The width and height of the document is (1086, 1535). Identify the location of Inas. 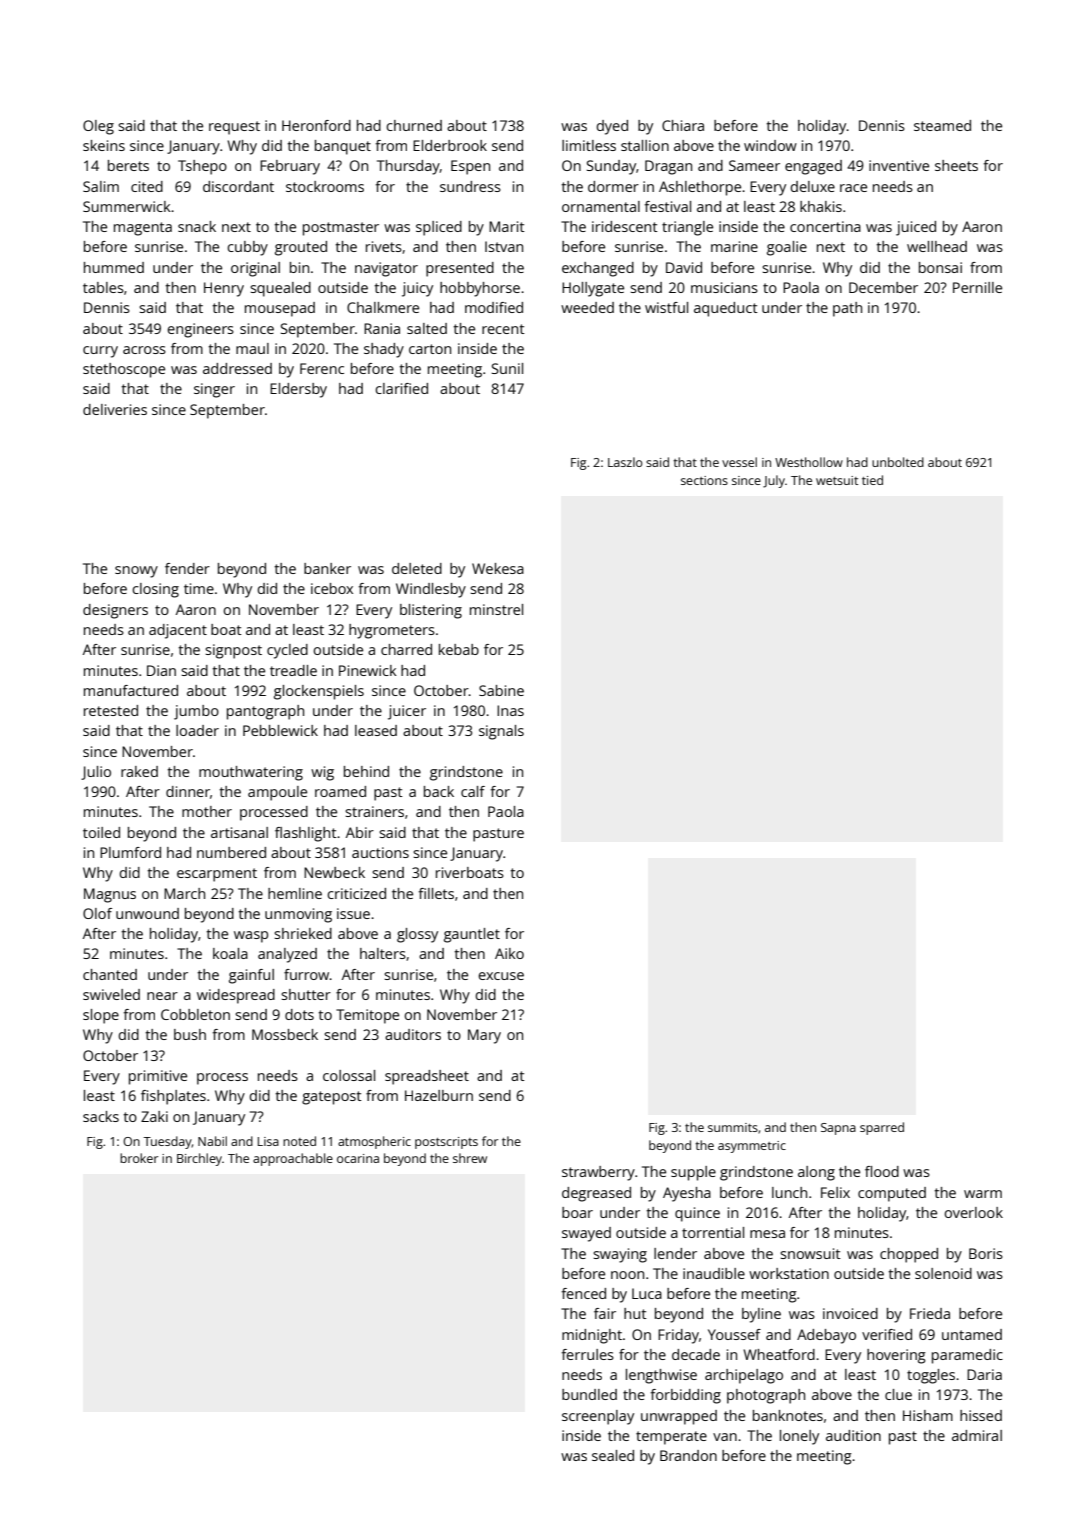
(510, 710).
